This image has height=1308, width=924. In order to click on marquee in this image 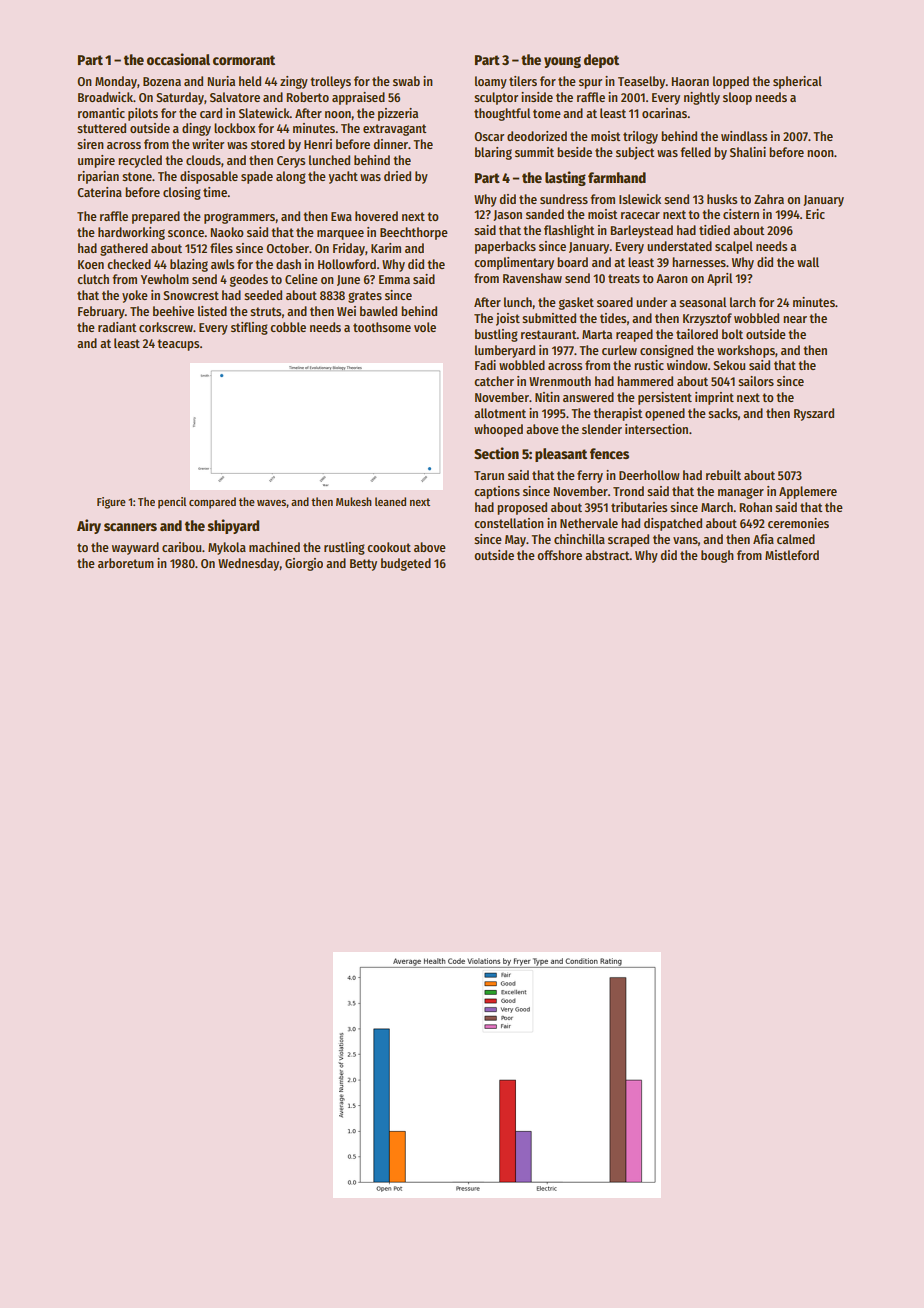, I will do `click(340, 235)`.
